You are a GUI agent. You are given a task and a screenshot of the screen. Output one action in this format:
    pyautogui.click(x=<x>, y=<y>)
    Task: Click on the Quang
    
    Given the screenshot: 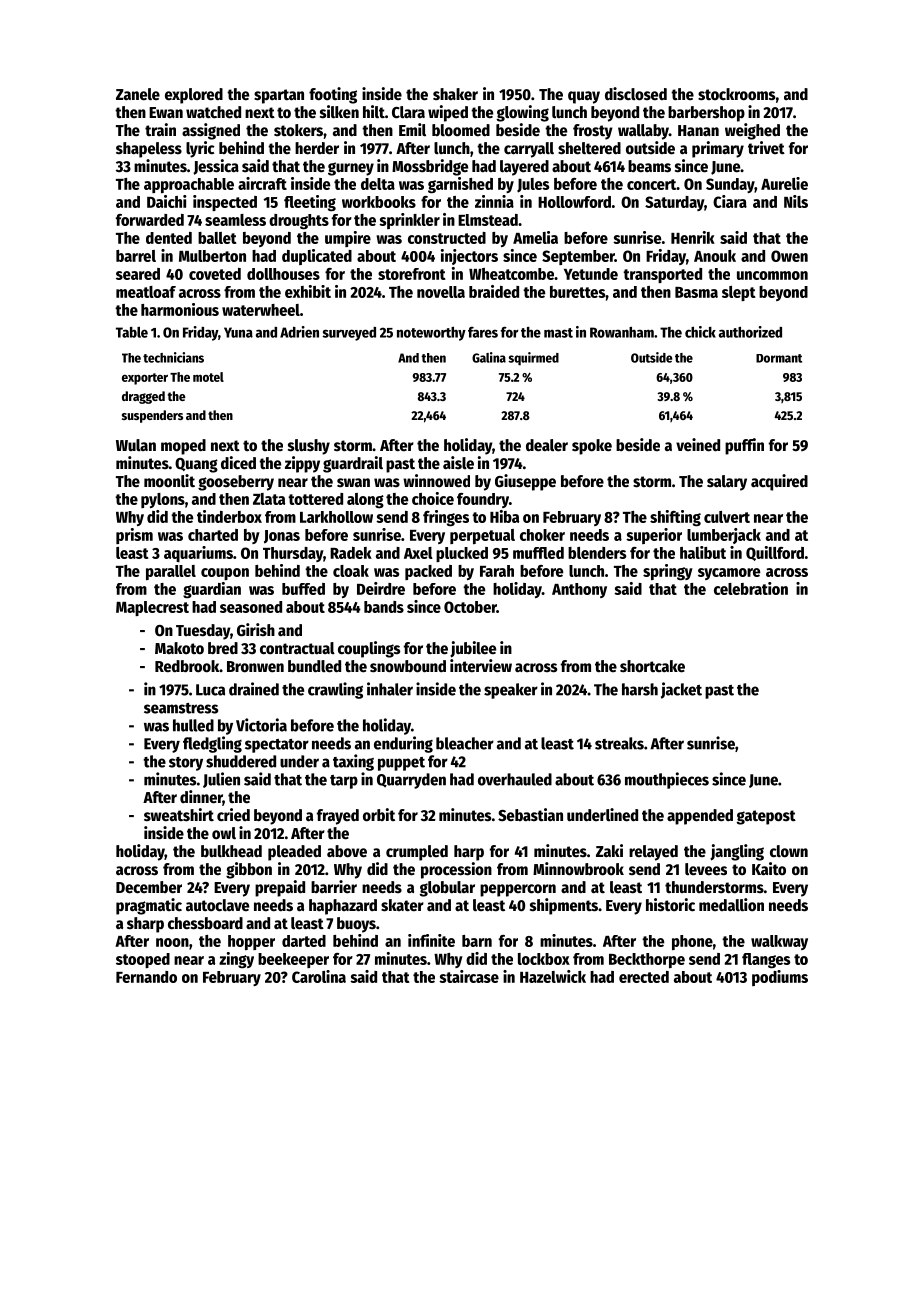 What is the action you would take?
    pyautogui.click(x=196, y=465)
